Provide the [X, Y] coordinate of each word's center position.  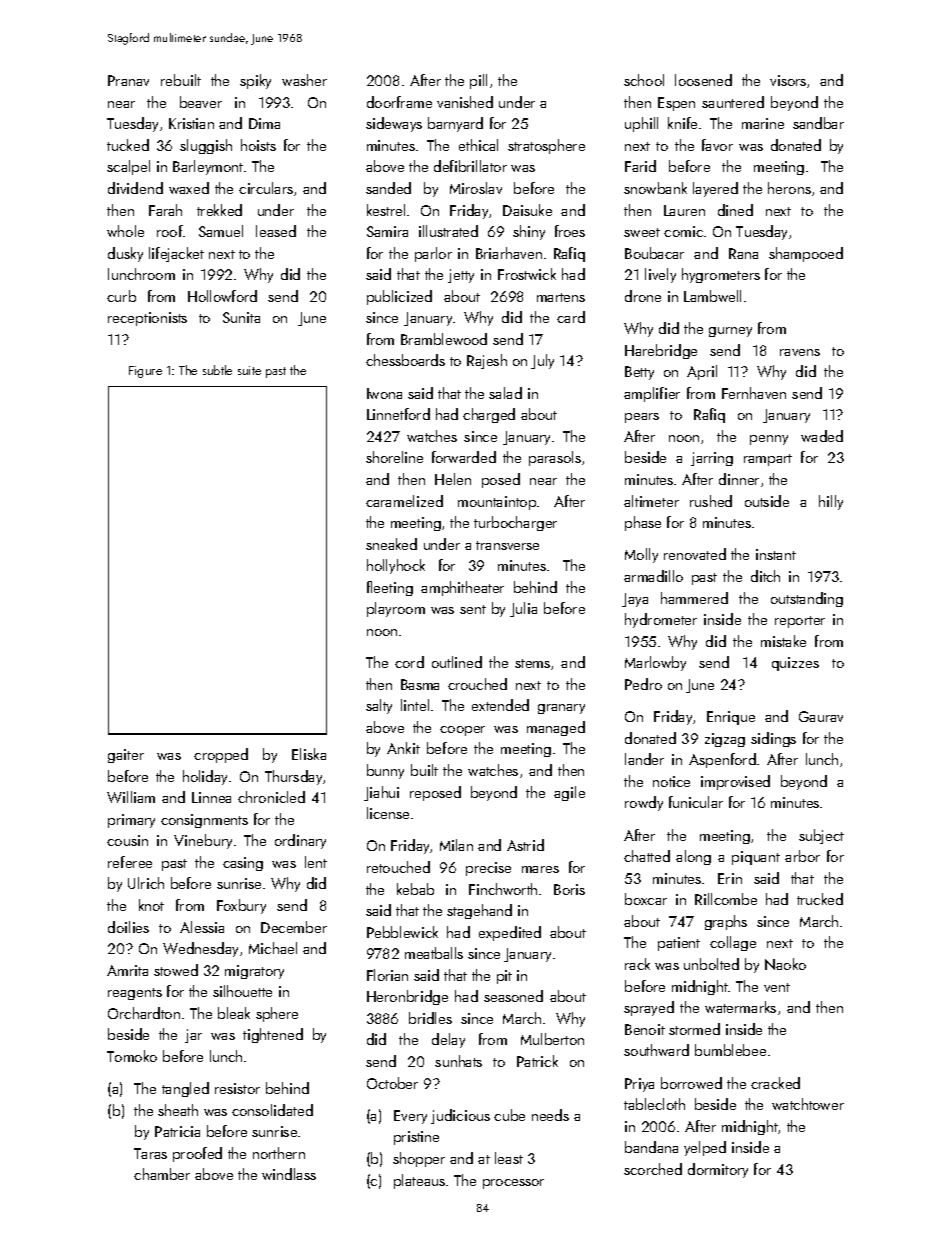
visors [788, 80]
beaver [201, 102]
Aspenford [722, 760]
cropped [221, 755]
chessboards [405, 360]
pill [478, 81]
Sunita [241, 317]
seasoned [513, 996]
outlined [457, 662]
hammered [694, 598]
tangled [185, 1089]
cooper [462, 731]
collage [733, 943]
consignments [204, 821]
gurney [730, 332]
